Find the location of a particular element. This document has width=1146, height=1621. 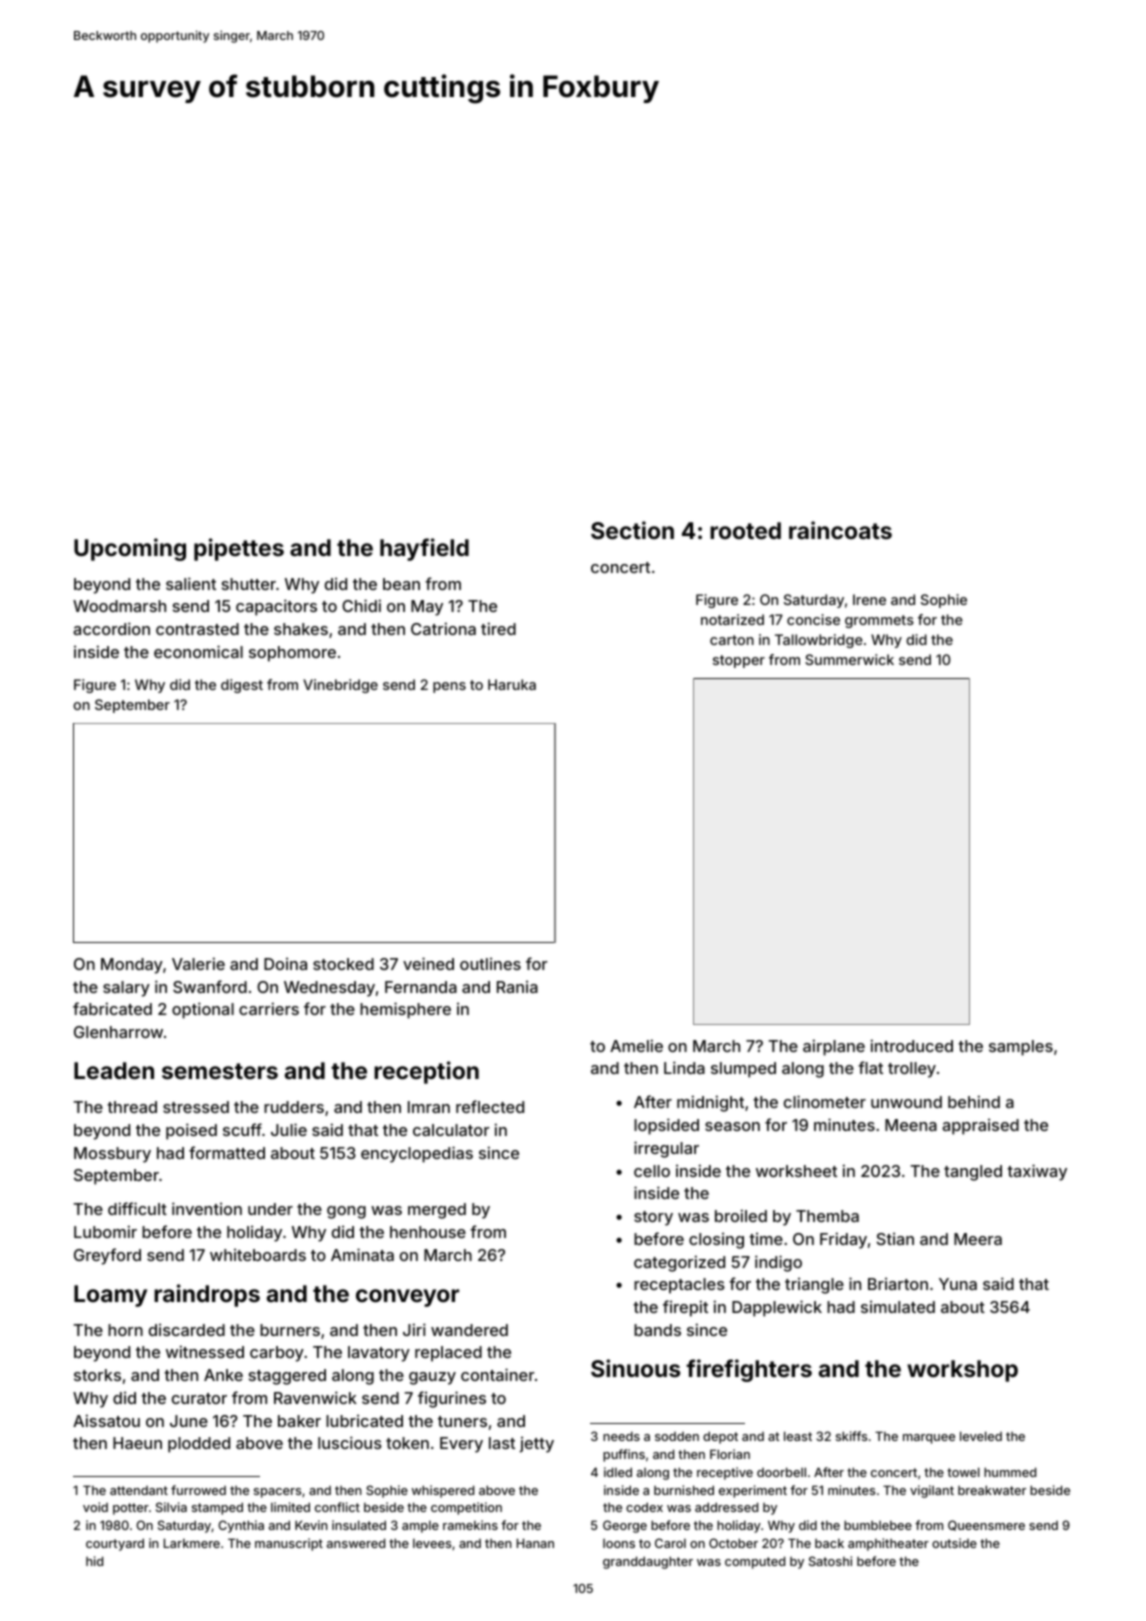

lopsided is located at coordinates (666, 1126).
